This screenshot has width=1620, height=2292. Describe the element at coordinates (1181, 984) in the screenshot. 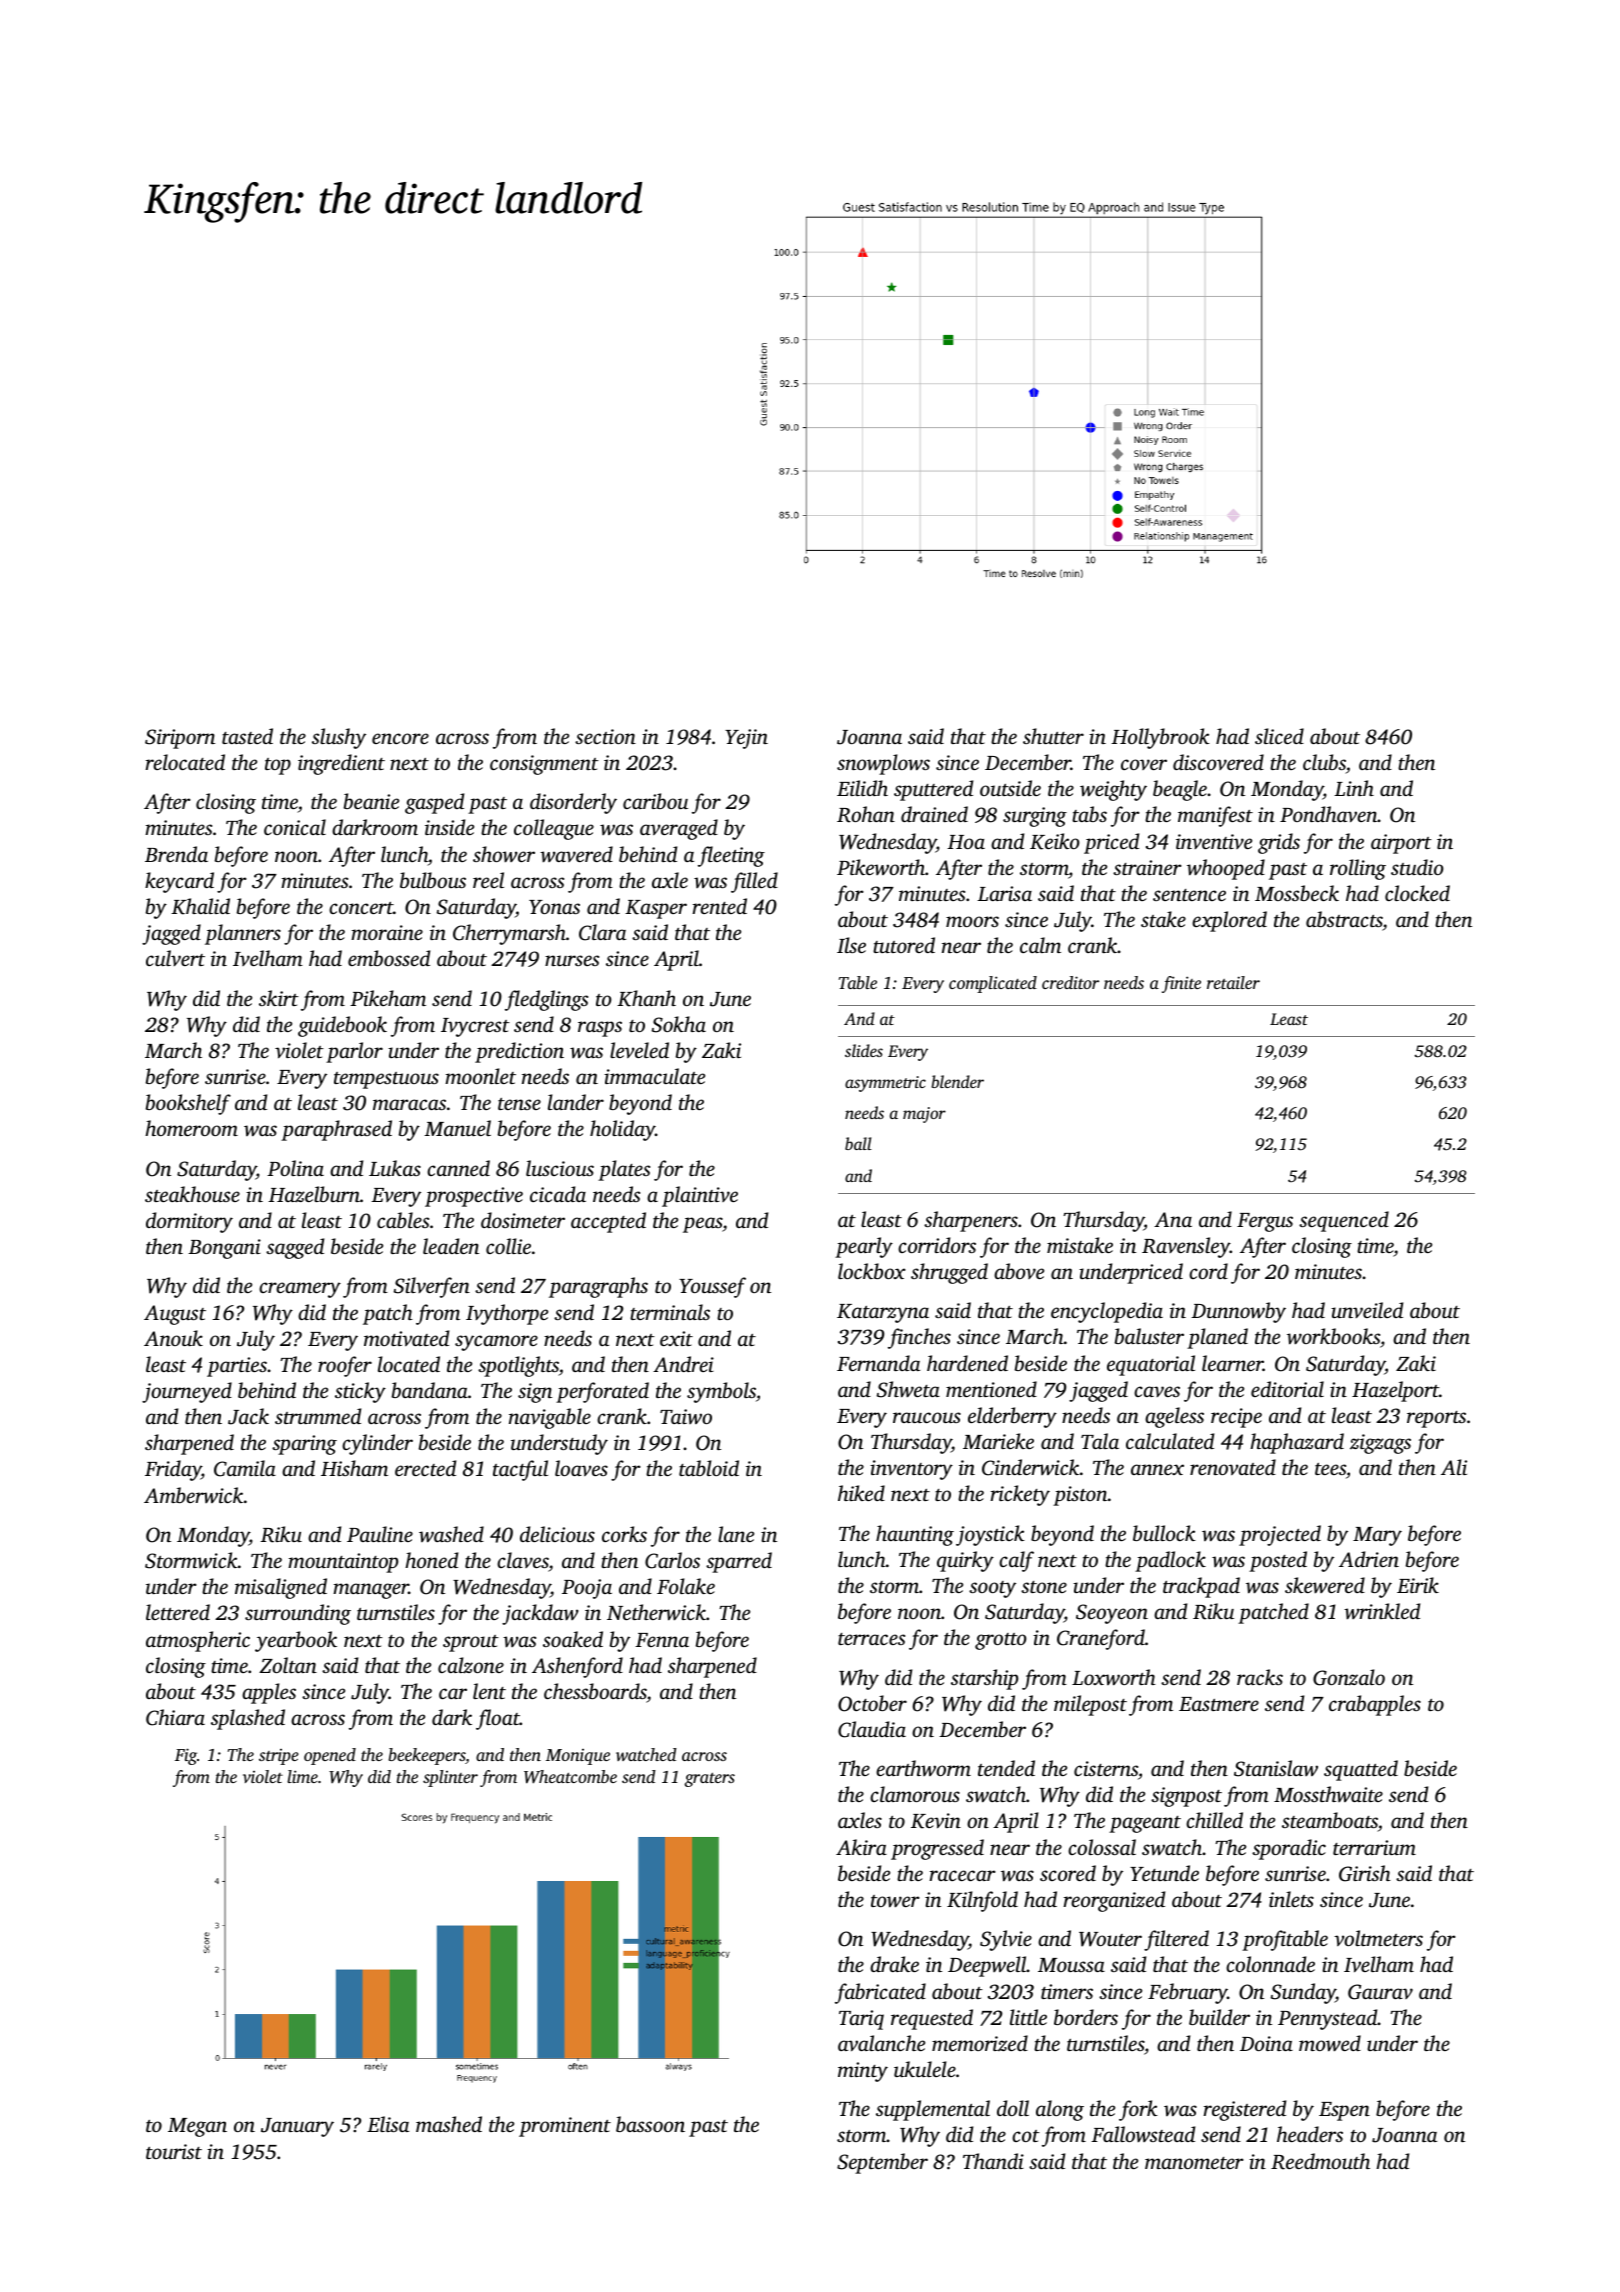

I see `finite` at that location.
